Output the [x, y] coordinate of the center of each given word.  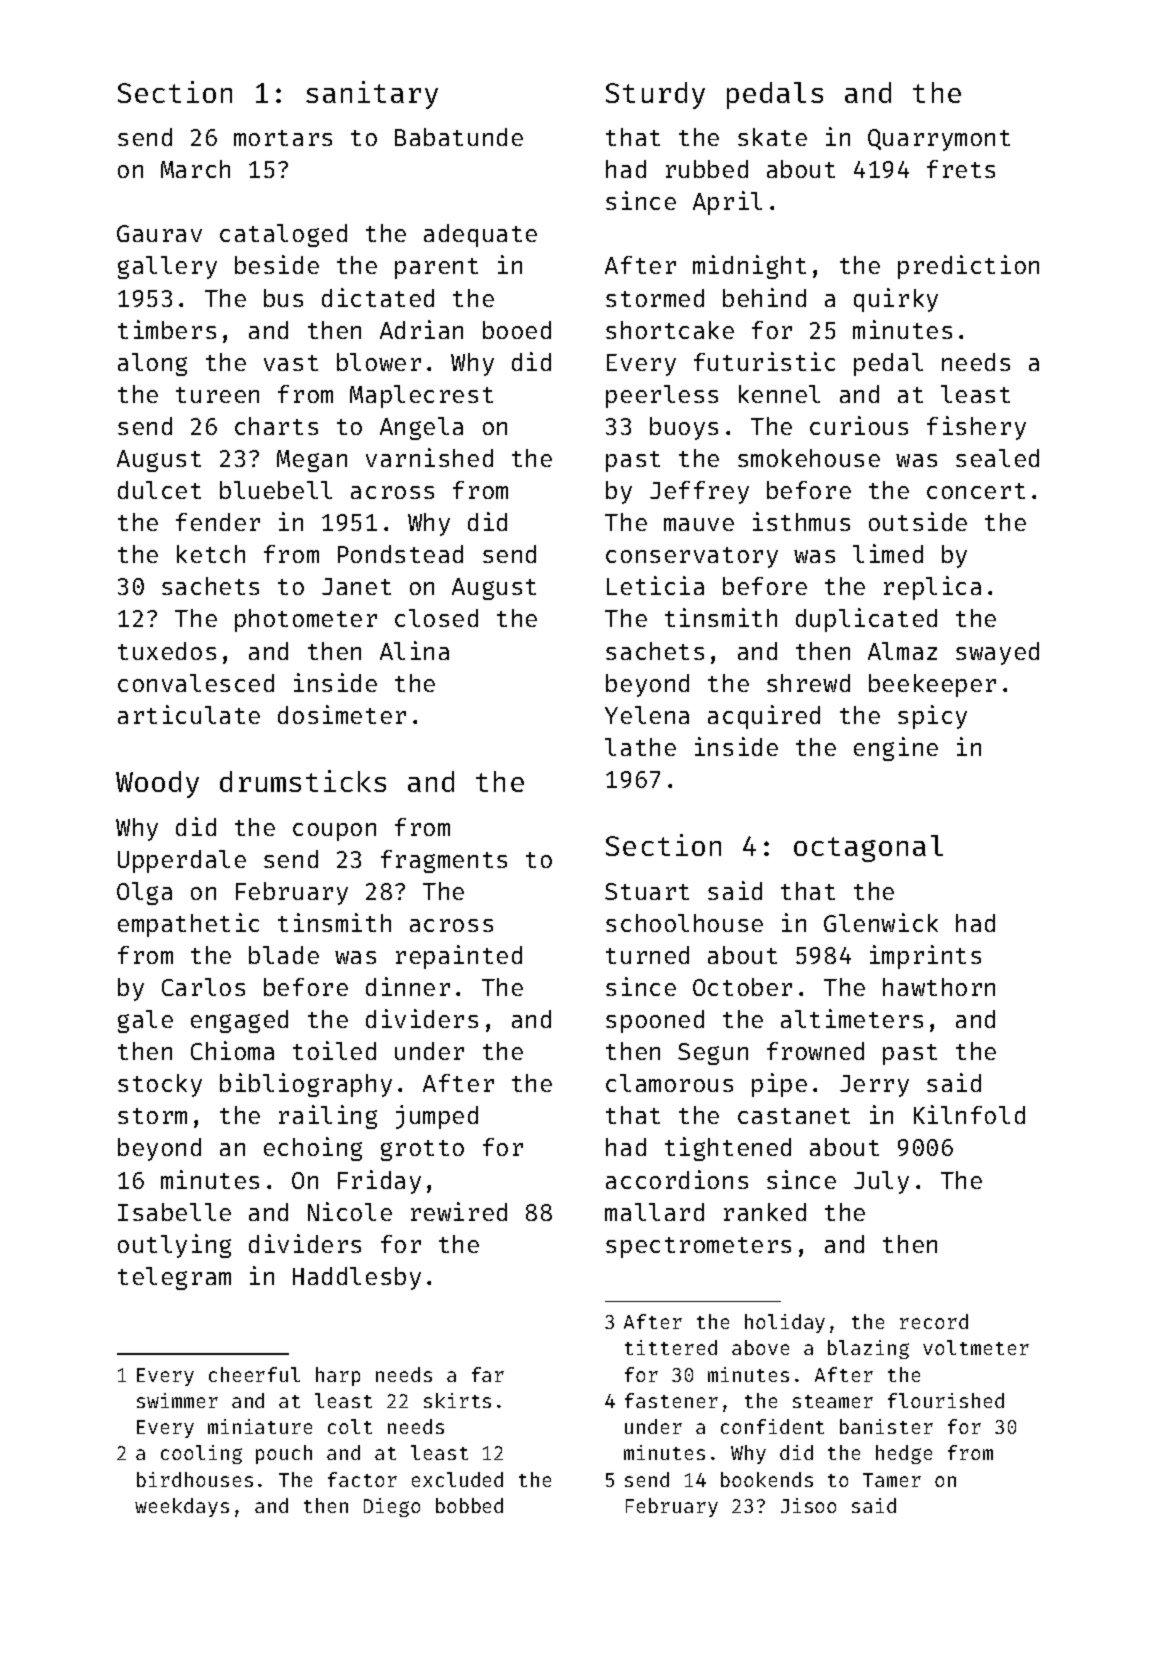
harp [338, 1376]
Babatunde [459, 137]
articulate [189, 714]
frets [961, 169]
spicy [932, 717]
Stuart [647, 891]
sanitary [372, 95]
